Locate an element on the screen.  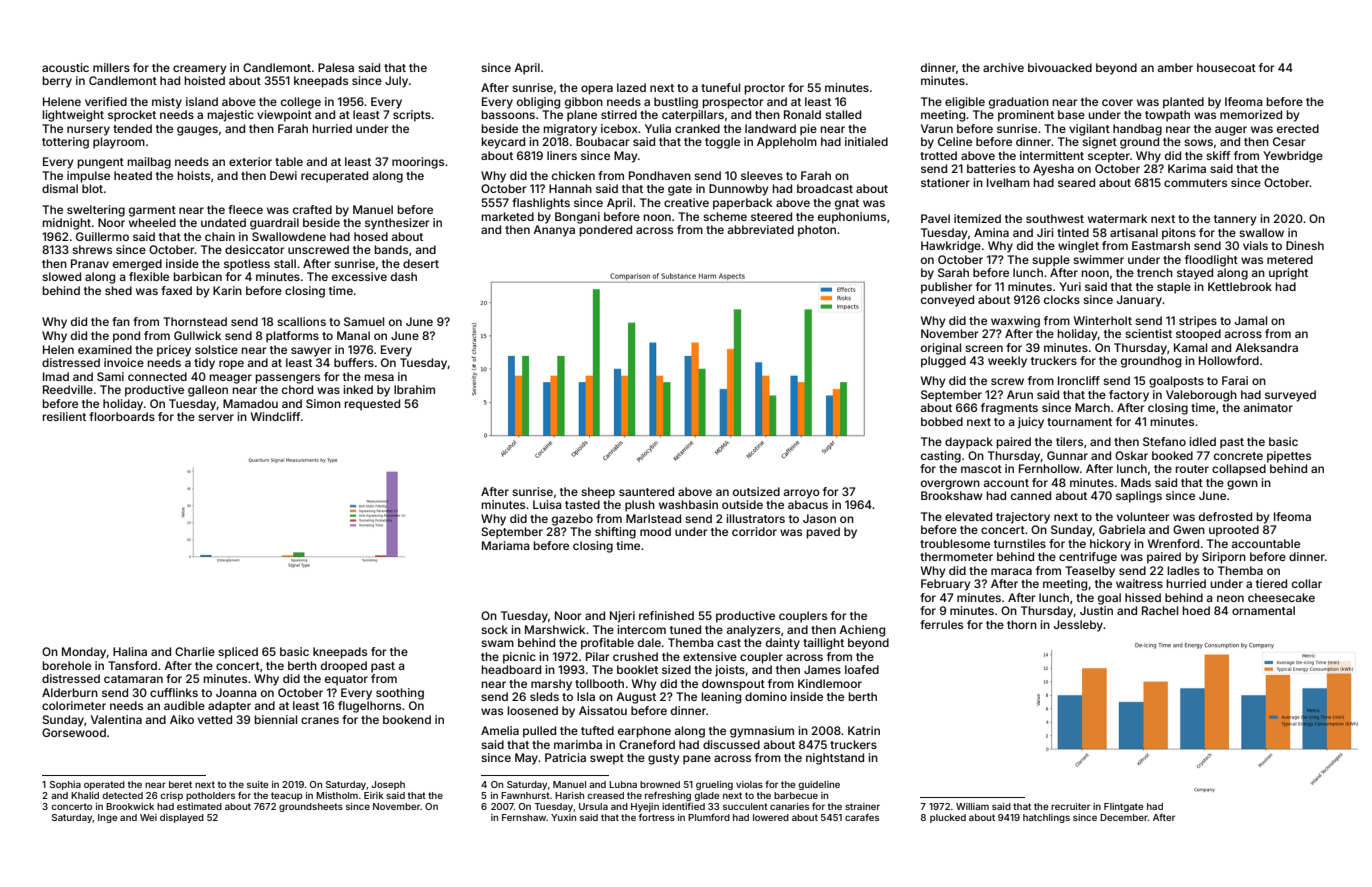
scientist is located at coordinates (1148, 333).
